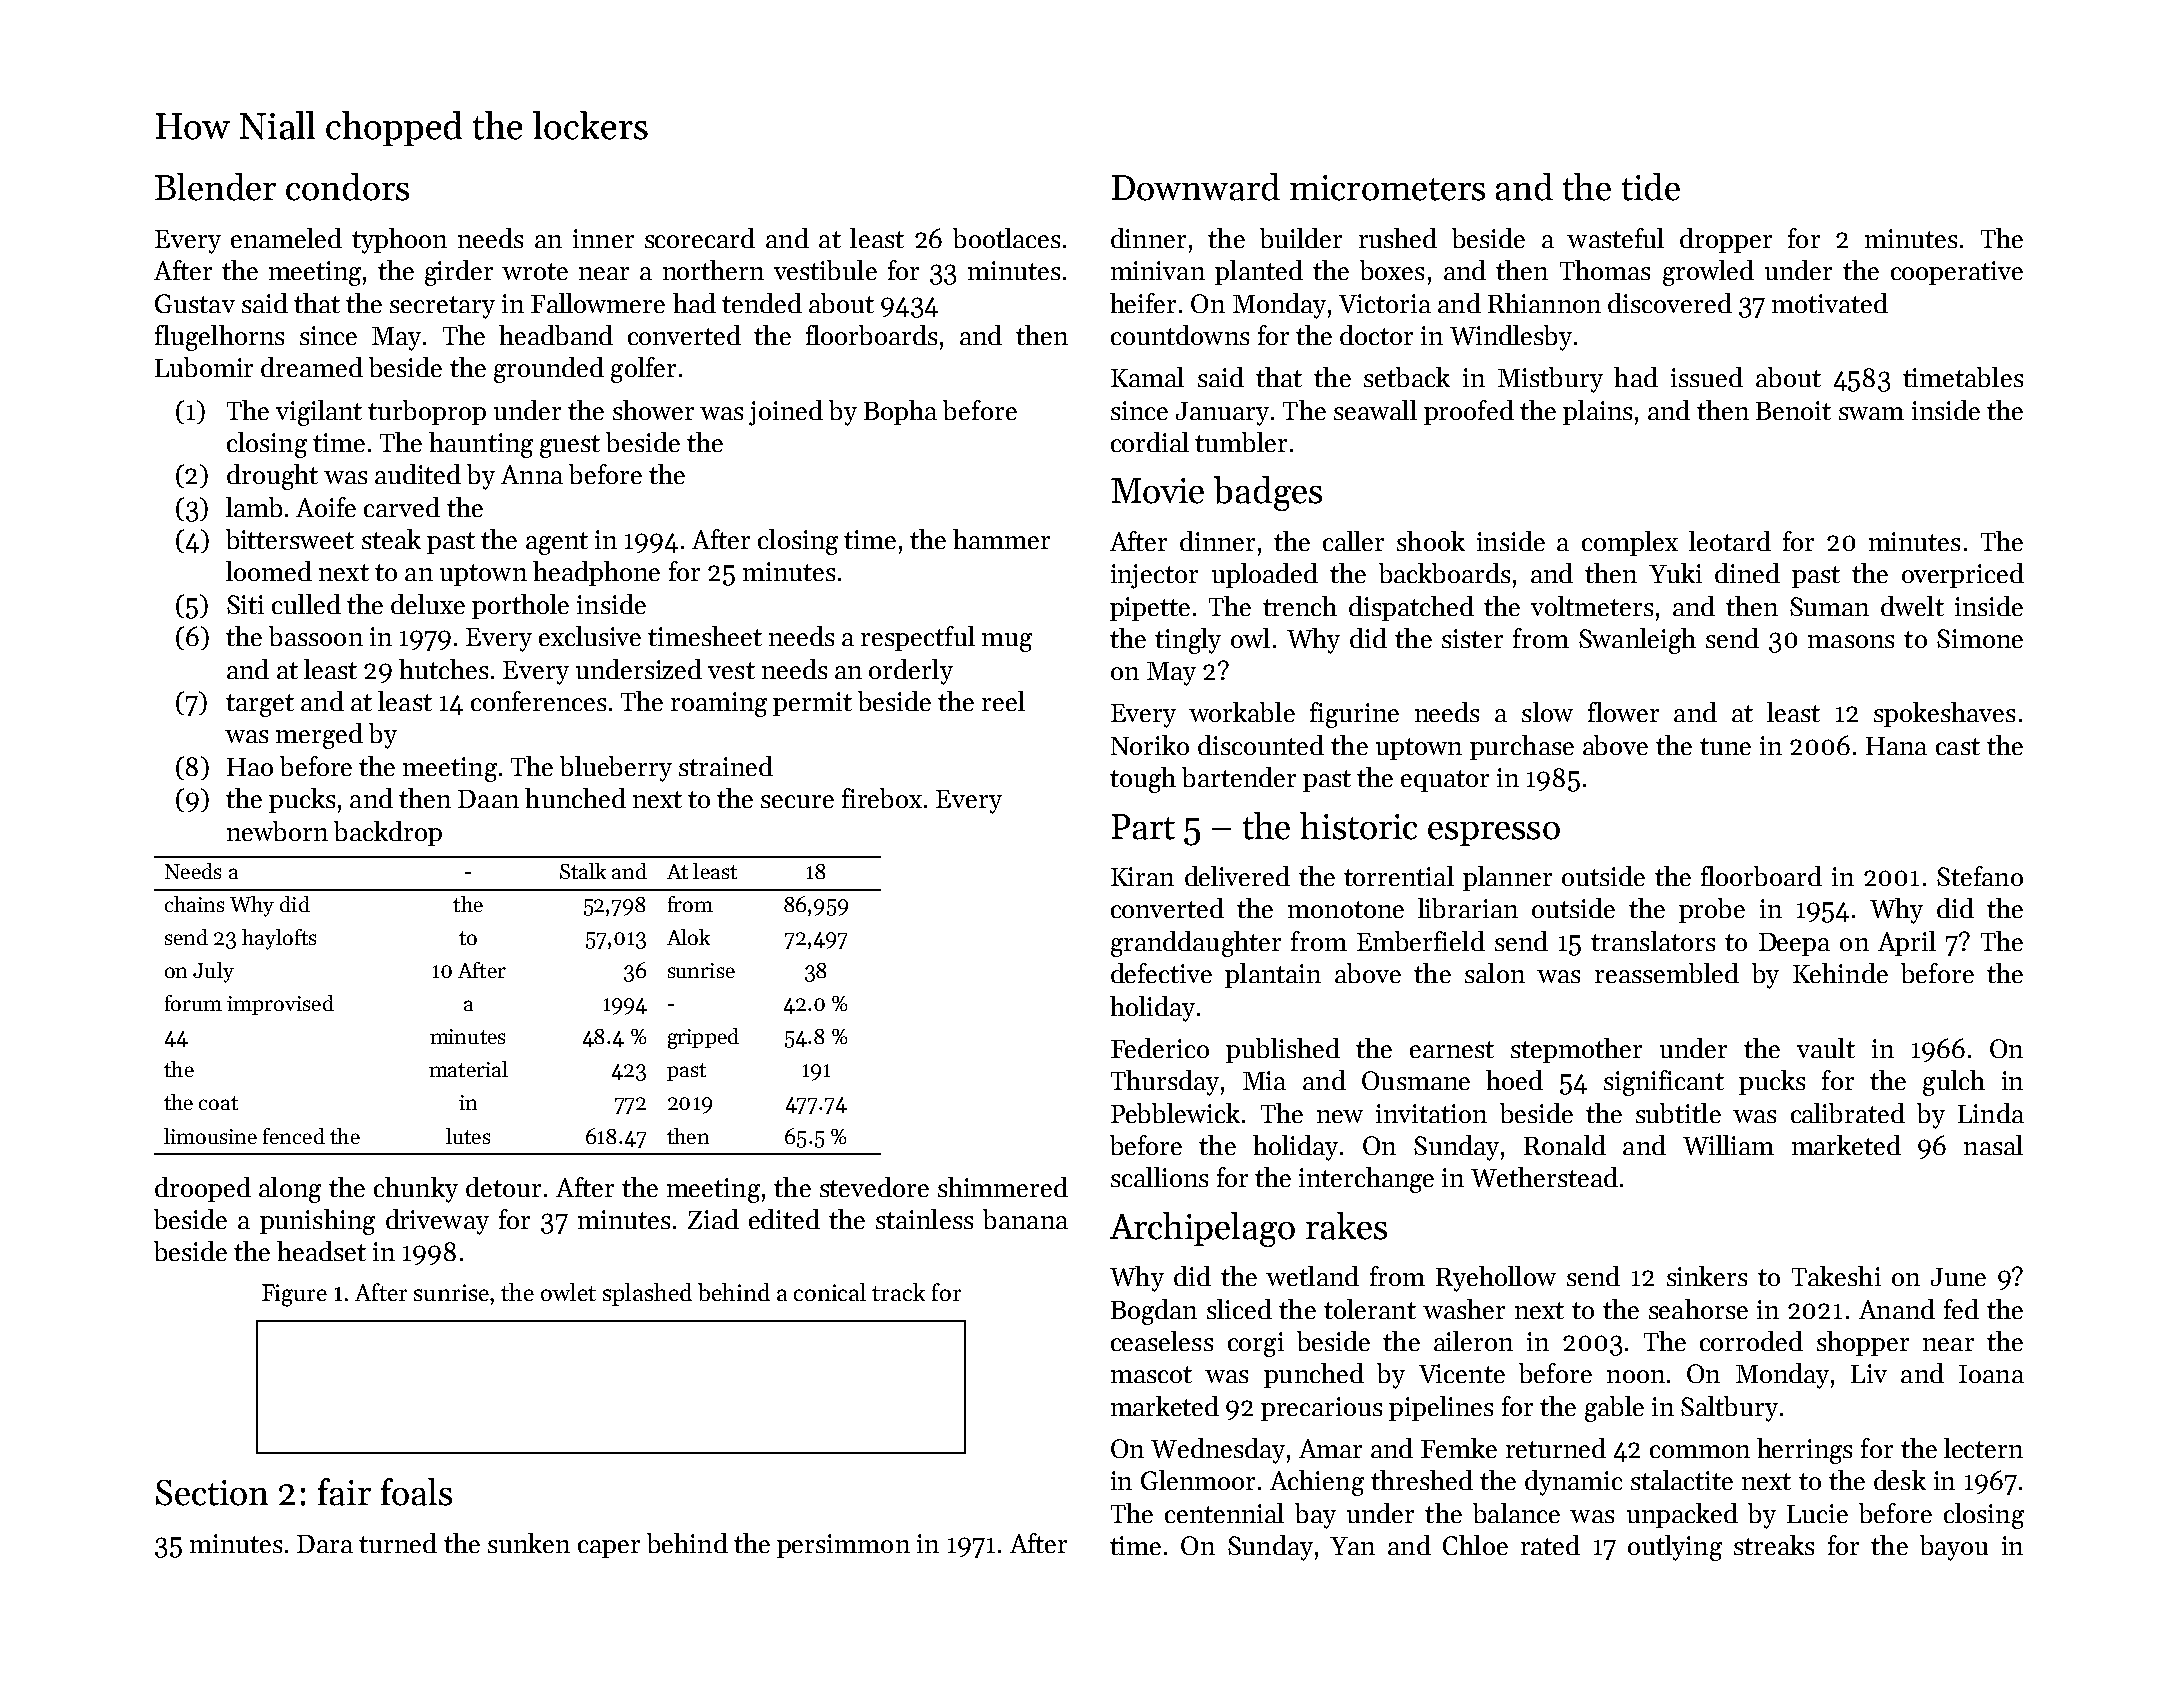 This document has height=1683, width=2178. Describe the element at coordinates (1321, 1409) in the document. I see `precarious` at that location.
